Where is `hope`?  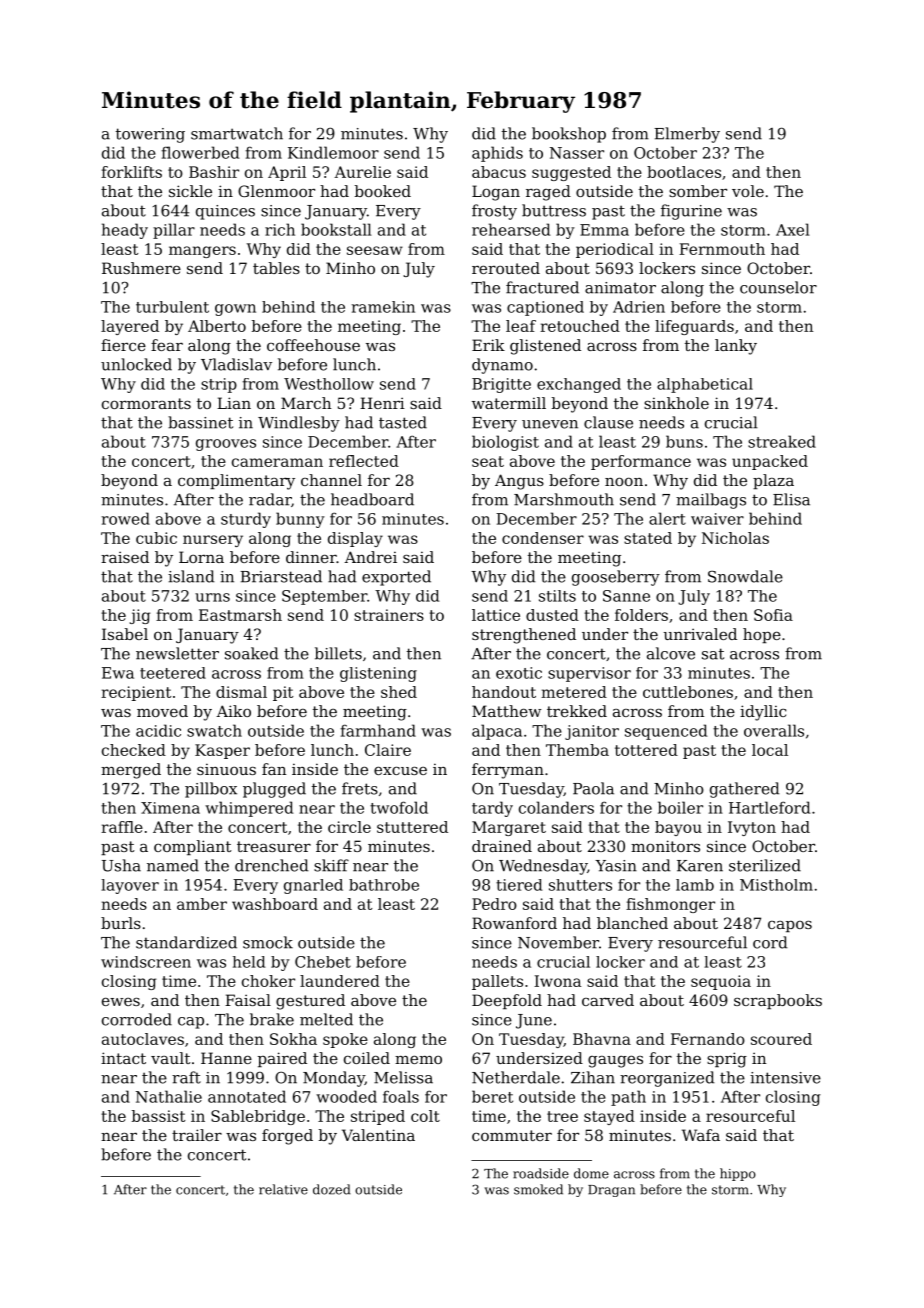 hope is located at coordinates (762, 635).
